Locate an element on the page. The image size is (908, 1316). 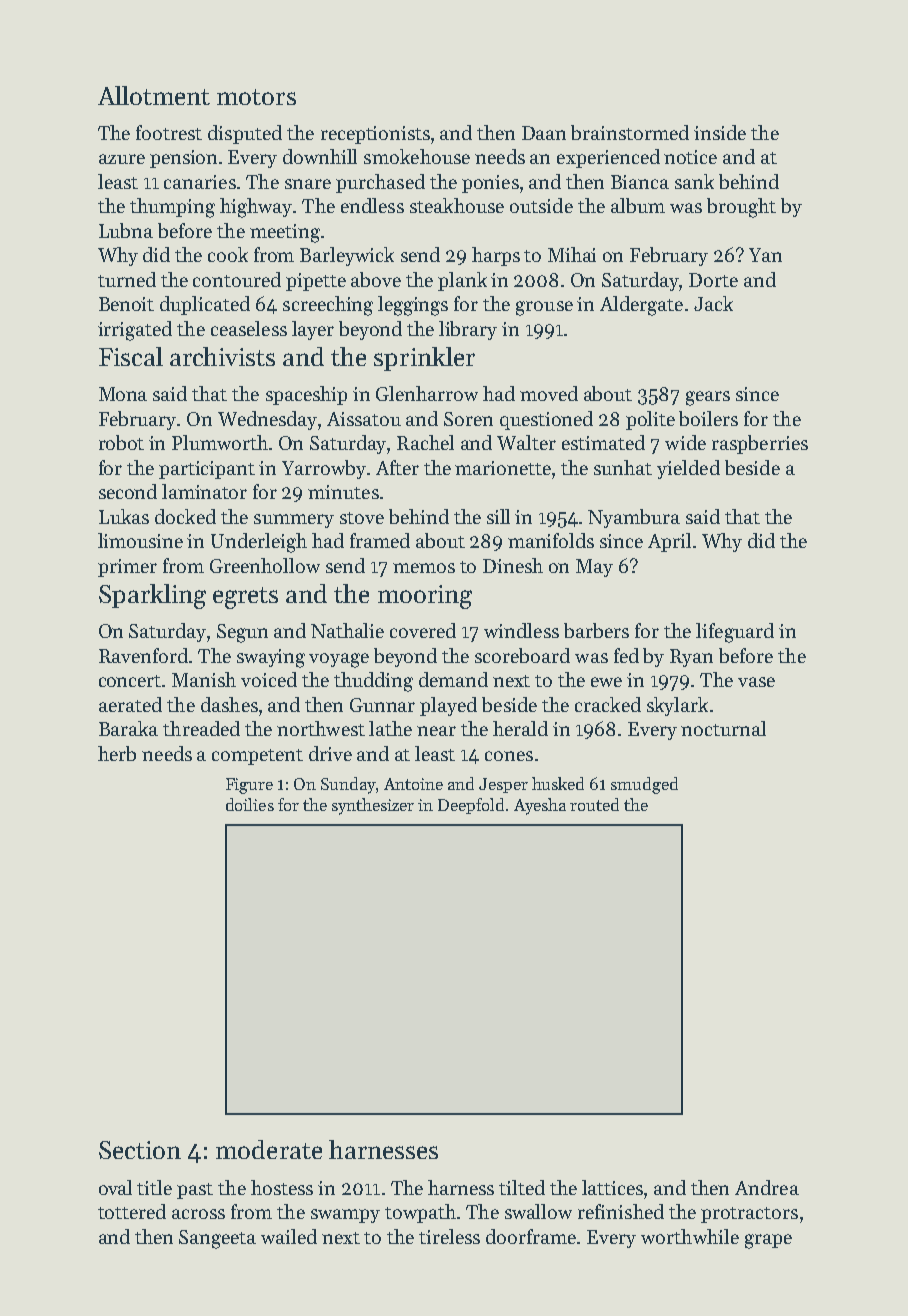
Figure is located at coordinates (249, 786).
